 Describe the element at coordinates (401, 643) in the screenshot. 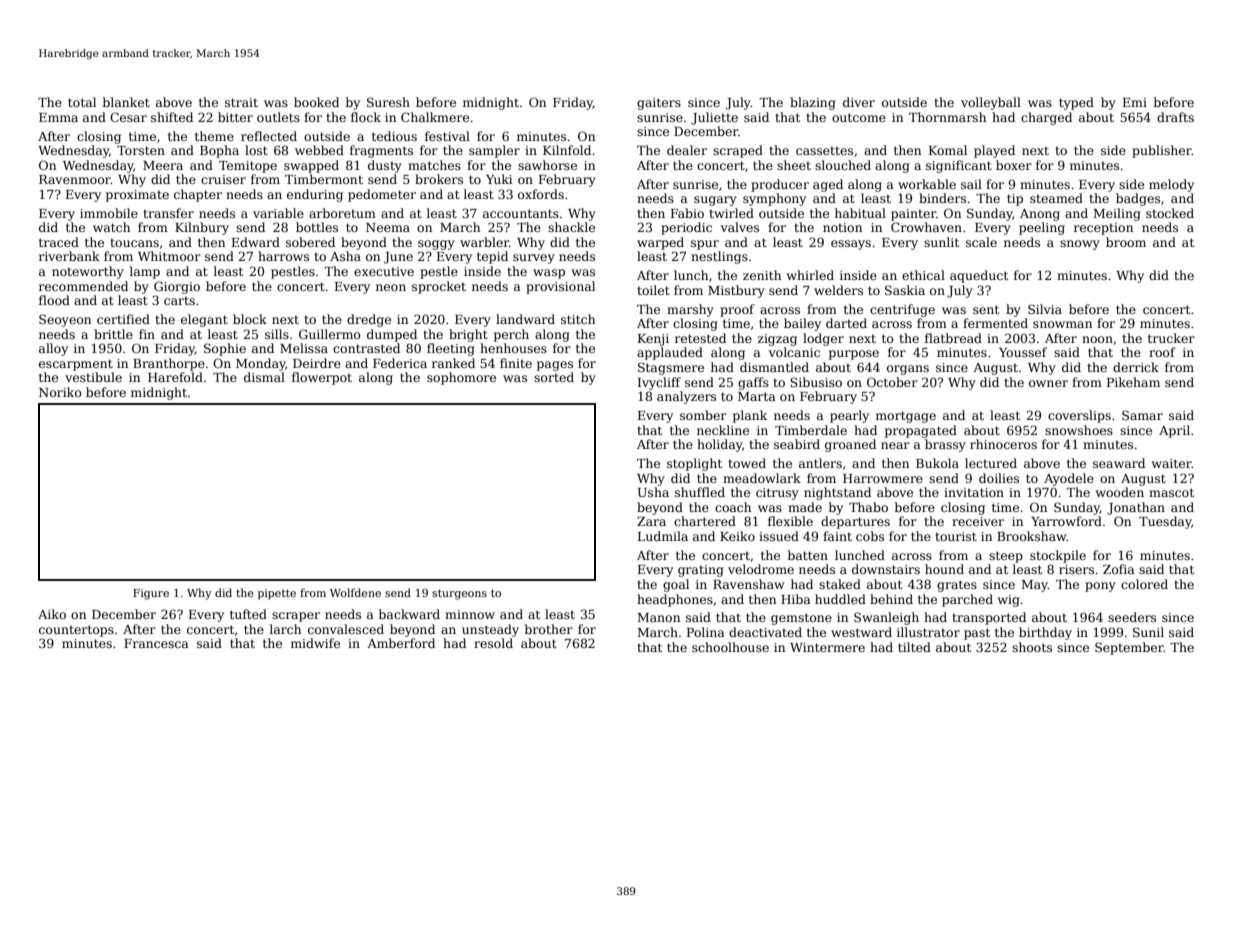

I see `Amberford` at that location.
